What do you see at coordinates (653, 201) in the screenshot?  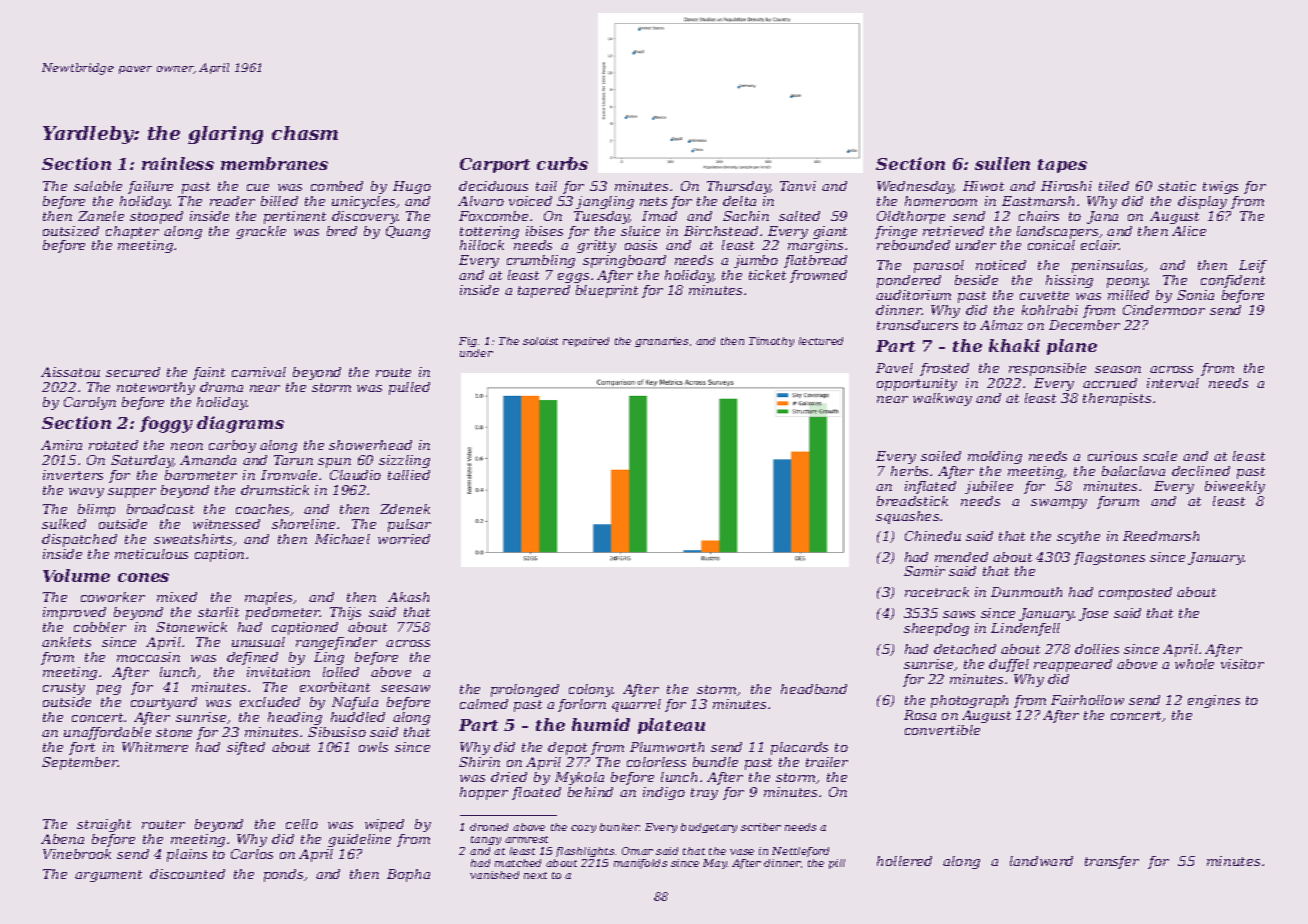 I see `nets` at bounding box center [653, 201].
